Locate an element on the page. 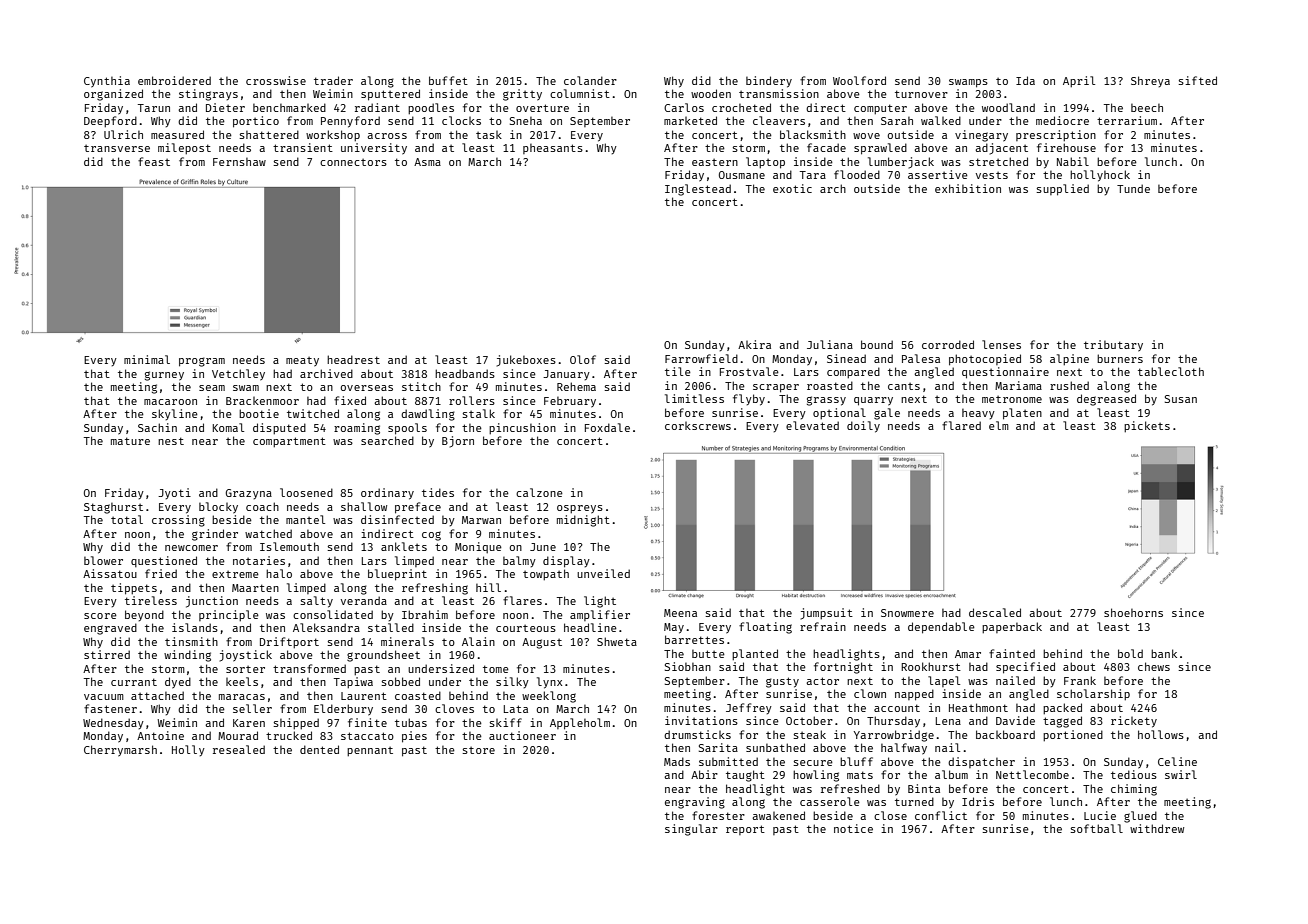 The width and height of the image is (1308, 924). Tunde is located at coordinates (1133, 188).
